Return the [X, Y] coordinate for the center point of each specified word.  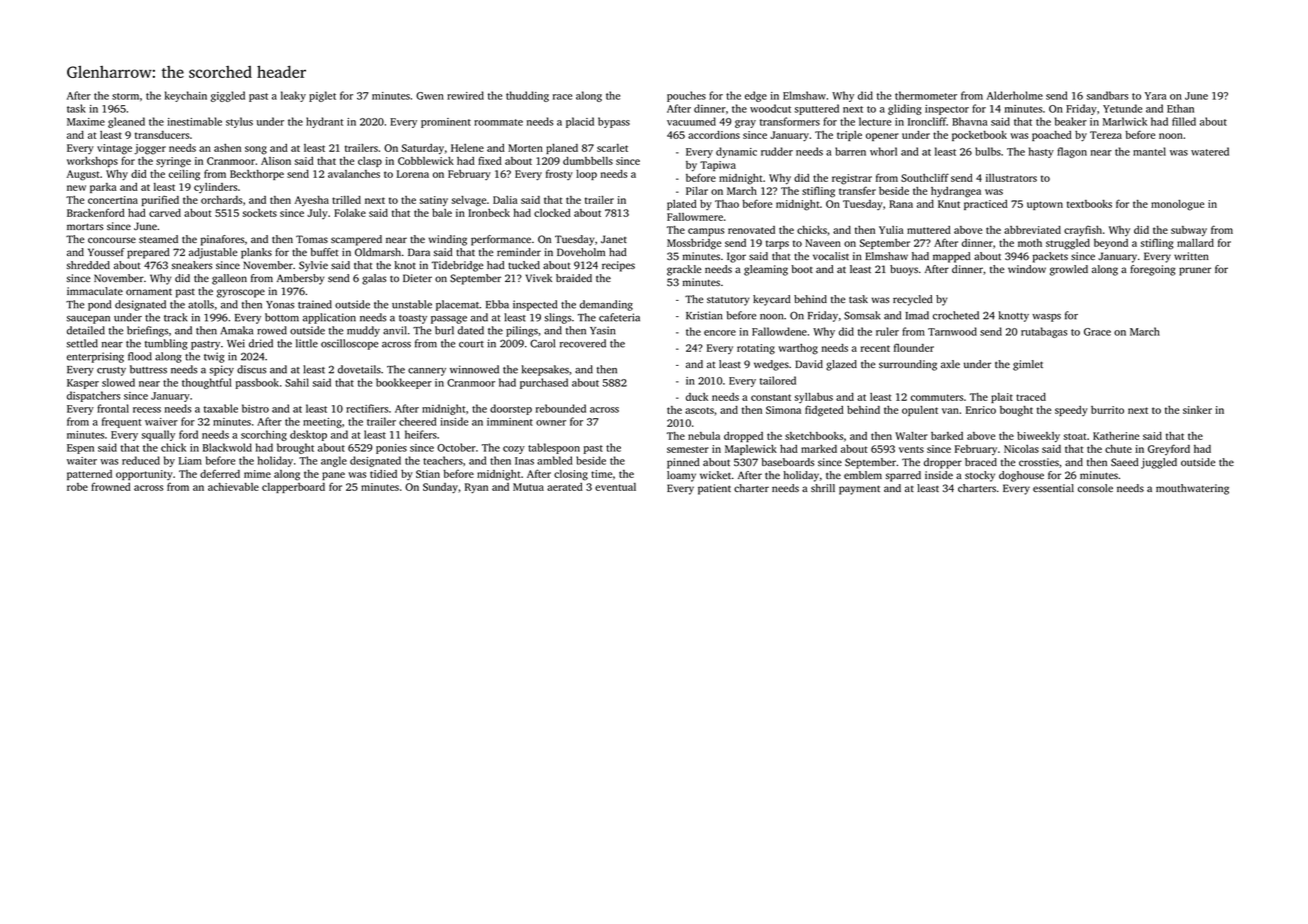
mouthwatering [1192, 489]
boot [802, 269]
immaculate [95, 291]
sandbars [1107, 95]
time [601, 474]
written [1191, 256]
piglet [322, 96]
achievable [233, 487]
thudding [527, 96]
